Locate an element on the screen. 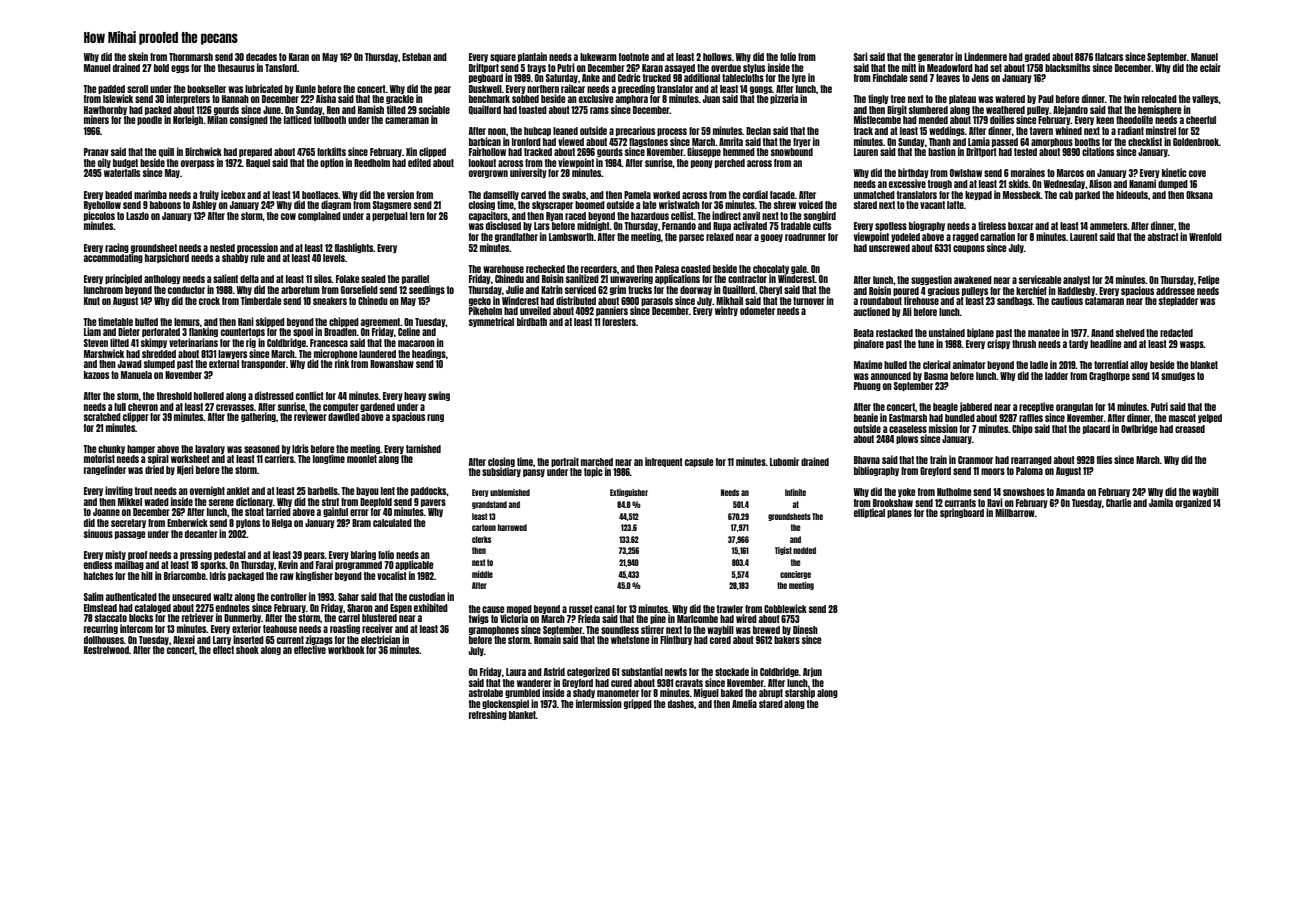 The image size is (1308, 924). Lindenmere is located at coordinates (985, 56).
